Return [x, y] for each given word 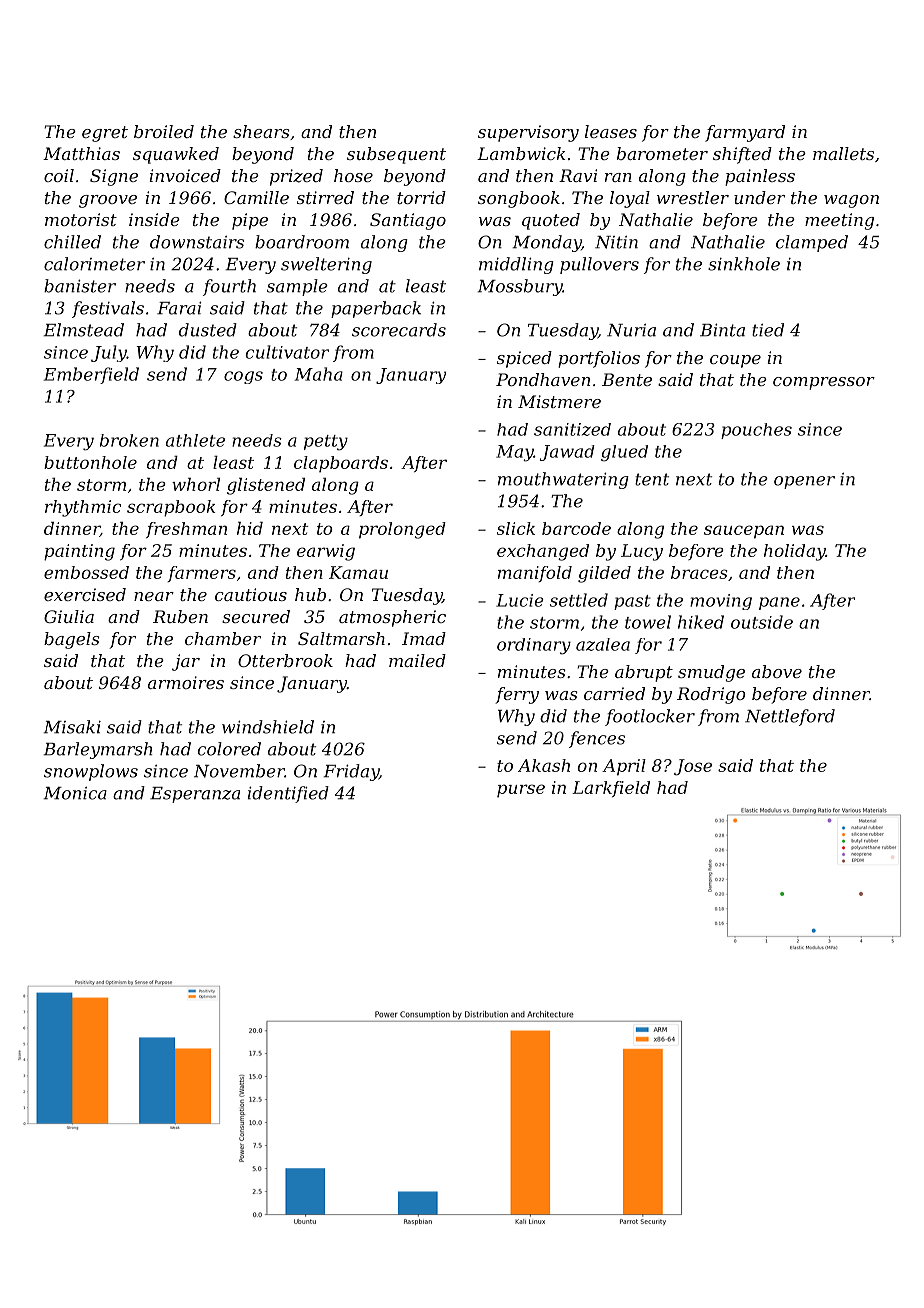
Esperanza [195, 795]
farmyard [745, 133]
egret [105, 134]
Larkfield [611, 789]
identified [288, 794]
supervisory [528, 133]
